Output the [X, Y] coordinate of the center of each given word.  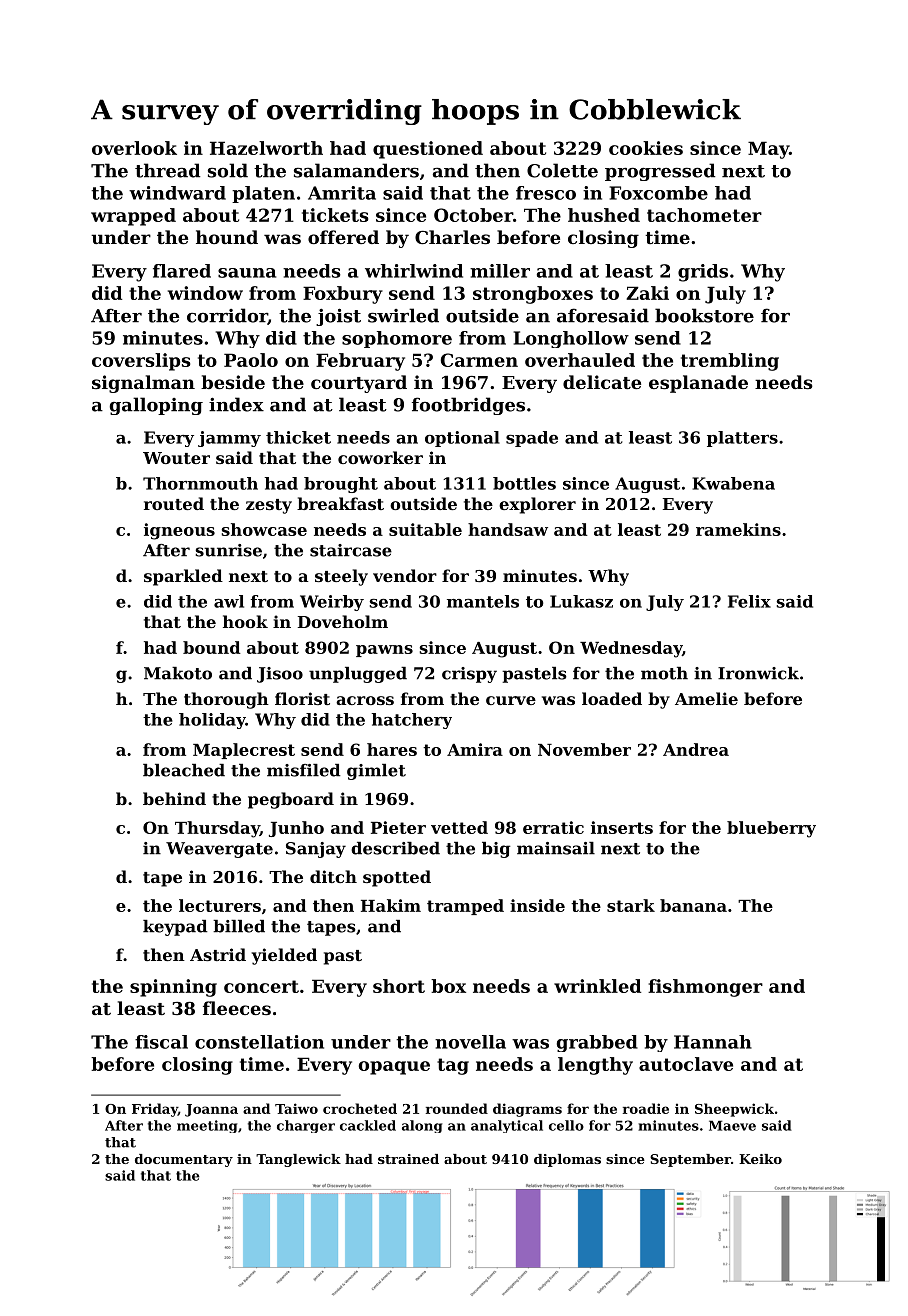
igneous [179, 531]
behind [174, 798]
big [496, 850]
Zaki [647, 293]
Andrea [696, 749]
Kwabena [734, 483]
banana [693, 905]
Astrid [218, 954]
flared [182, 271]
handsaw [508, 529]
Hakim [391, 905]
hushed [604, 215]
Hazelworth [266, 148]
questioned [428, 150]
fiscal [161, 1042]
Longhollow [571, 339]
